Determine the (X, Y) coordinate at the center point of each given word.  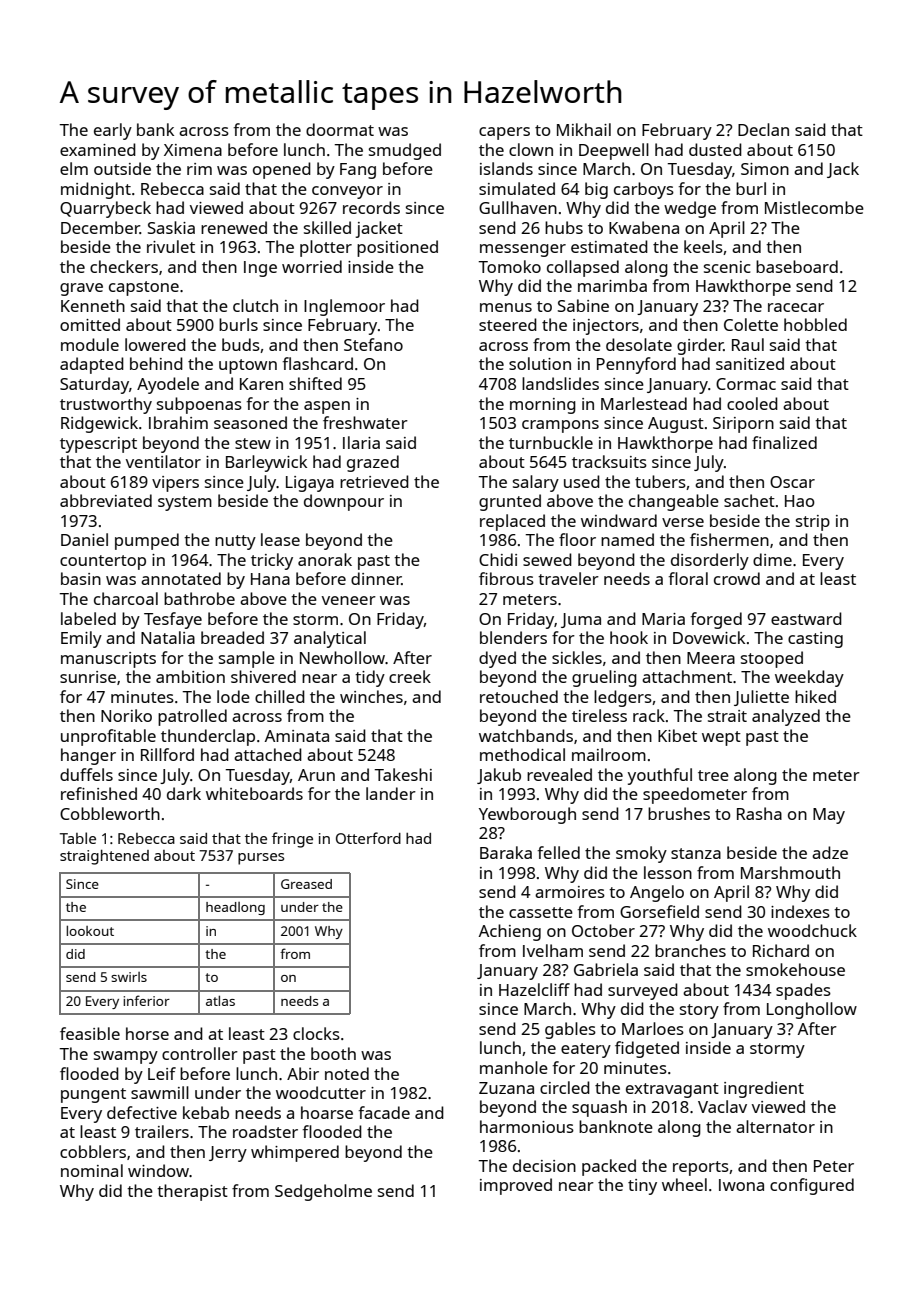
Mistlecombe (814, 207)
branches (690, 950)
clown (531, 149)
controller (200, 1053)
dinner (376, 578)
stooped (772, 659)
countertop (103, 562)
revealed (559, 774)
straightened (104, 857)
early (113, 131)
